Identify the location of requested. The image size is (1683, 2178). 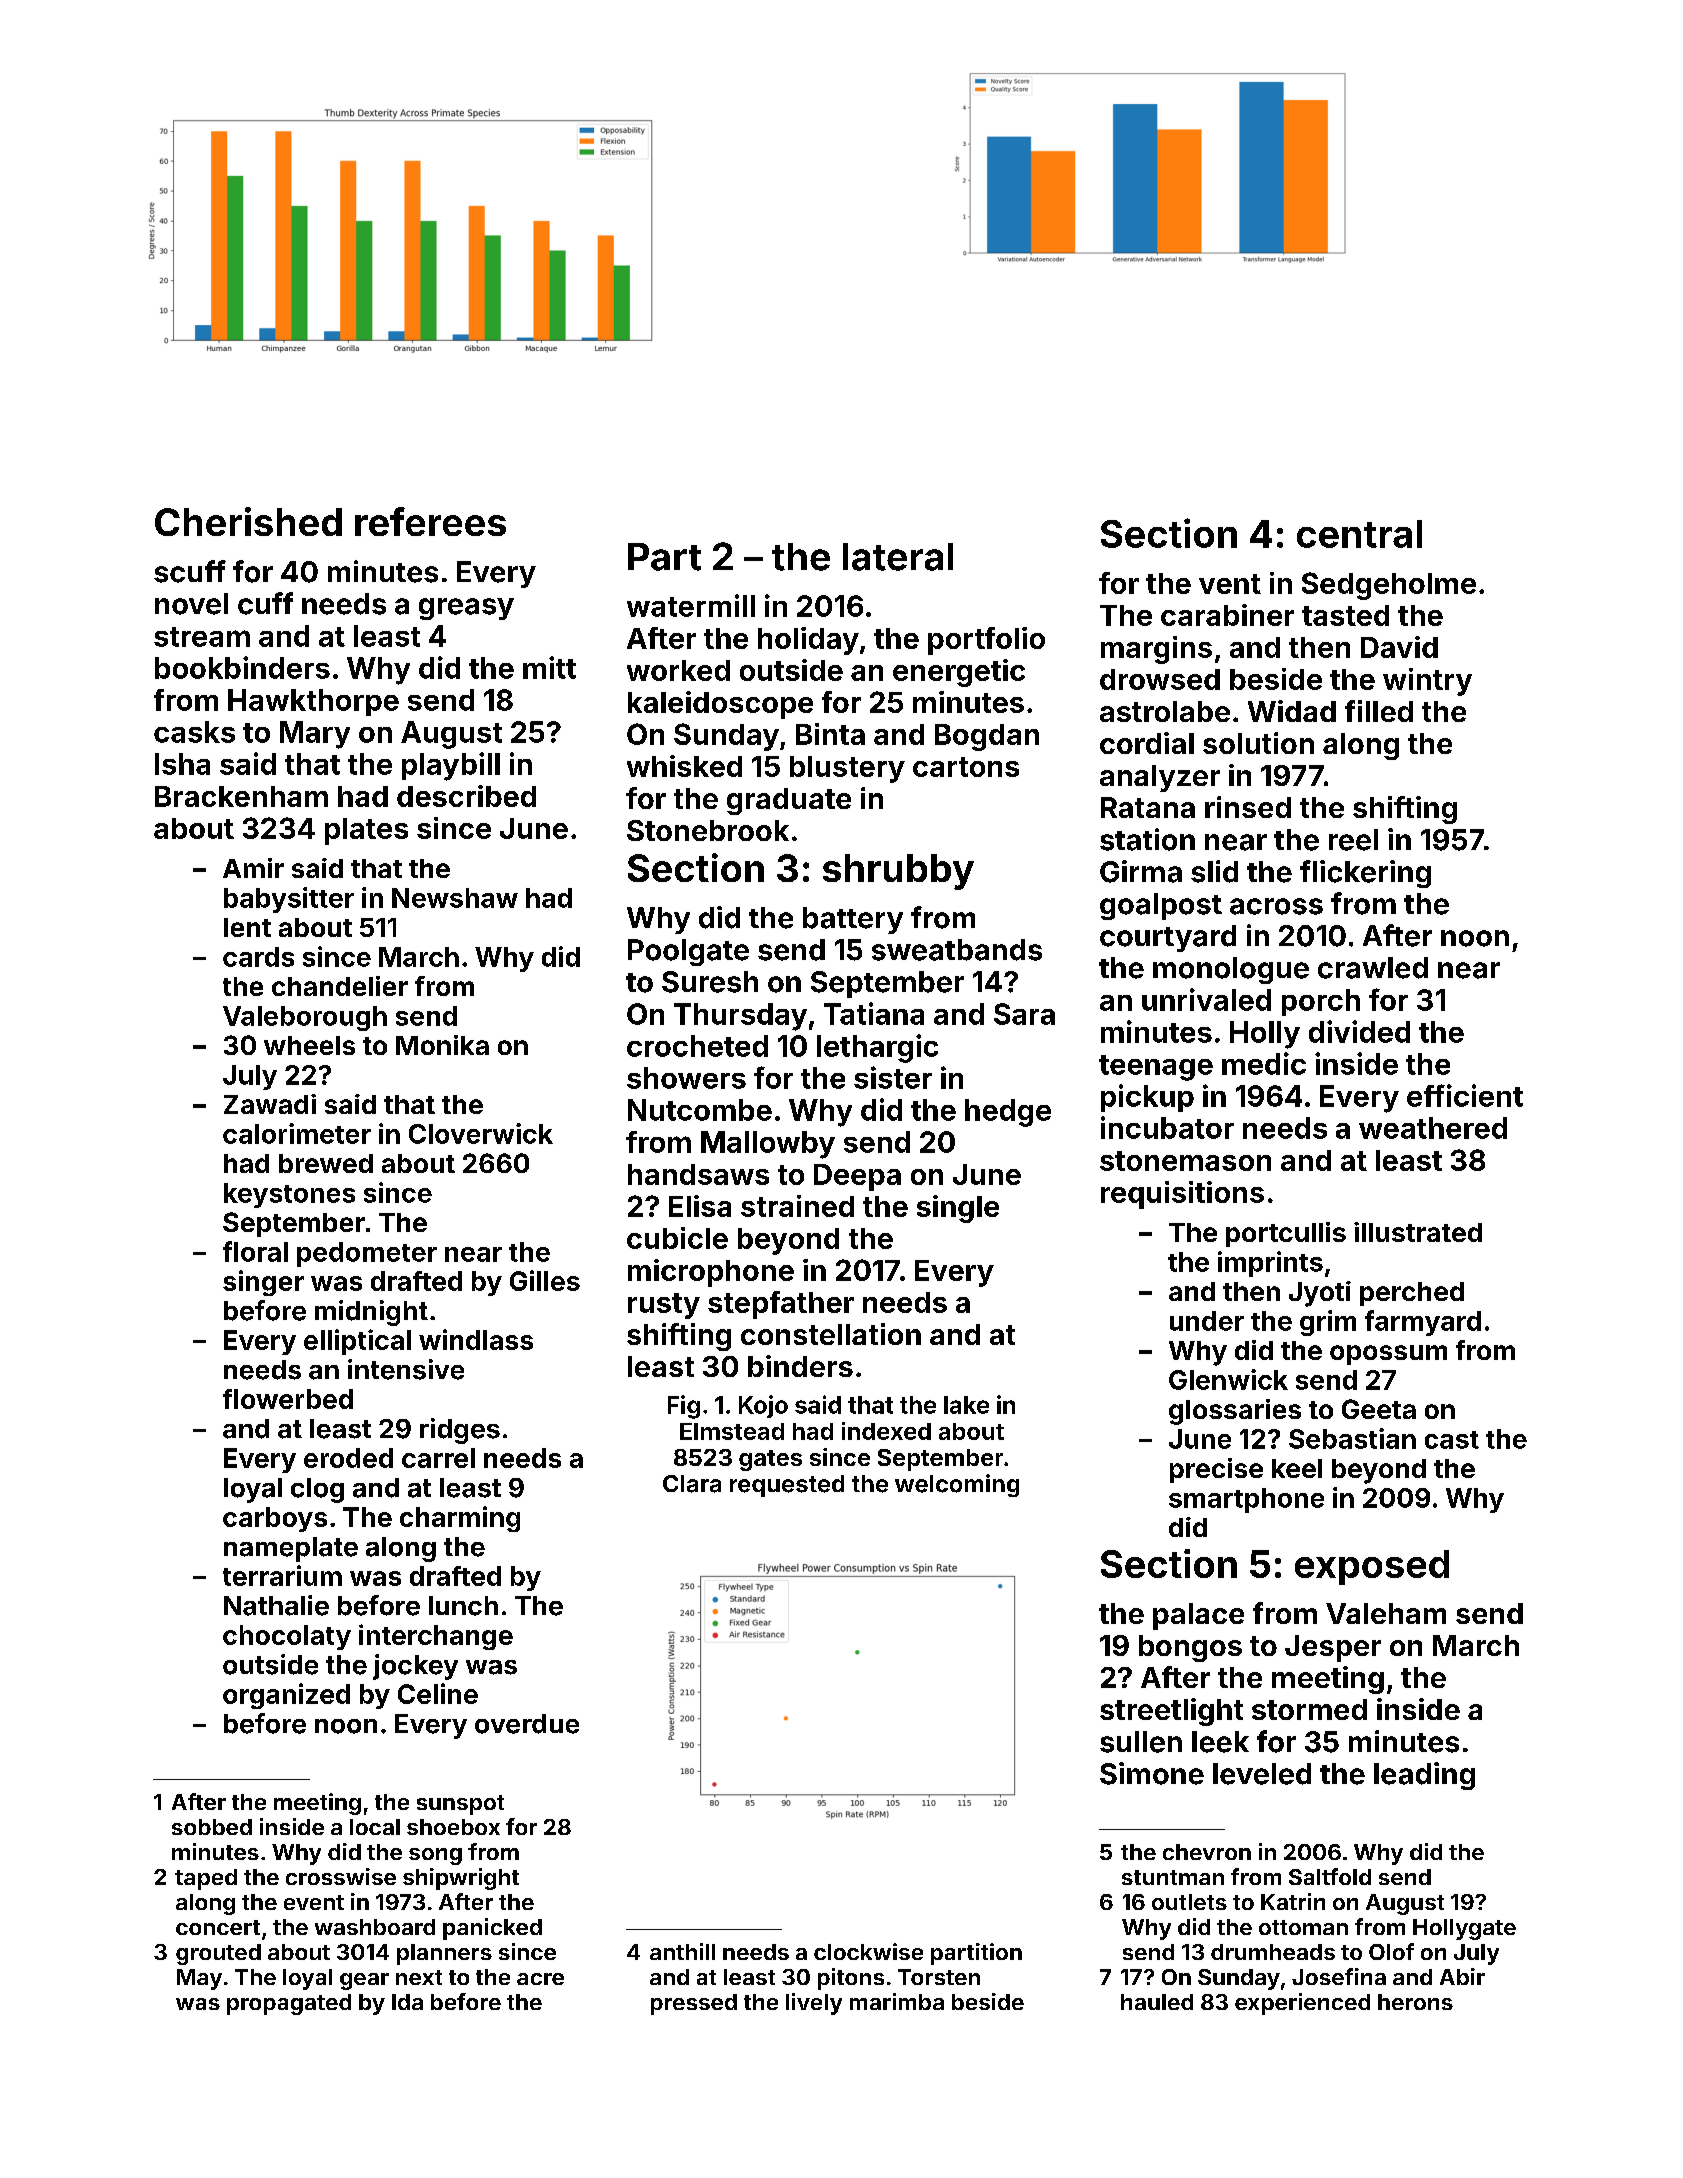
(787, 1486).
